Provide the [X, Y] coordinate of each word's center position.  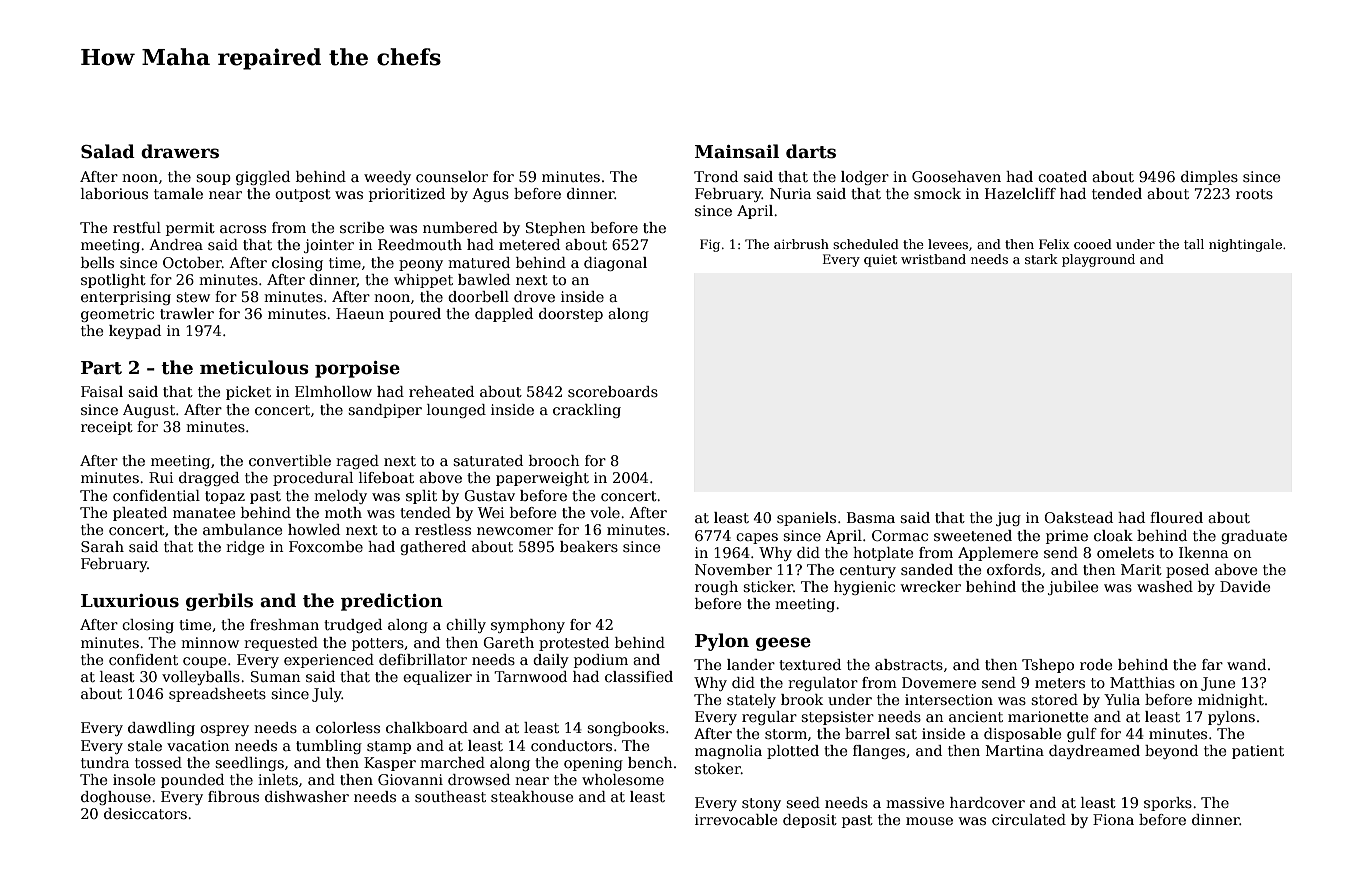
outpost [303, 195]
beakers [589, 546]
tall [1194, 244]
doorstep [571, 315]
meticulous [254, 367]
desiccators [145, 813]
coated [1062, 176]
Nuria [790, 193]
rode [1096, 664]
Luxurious [130, 601]
